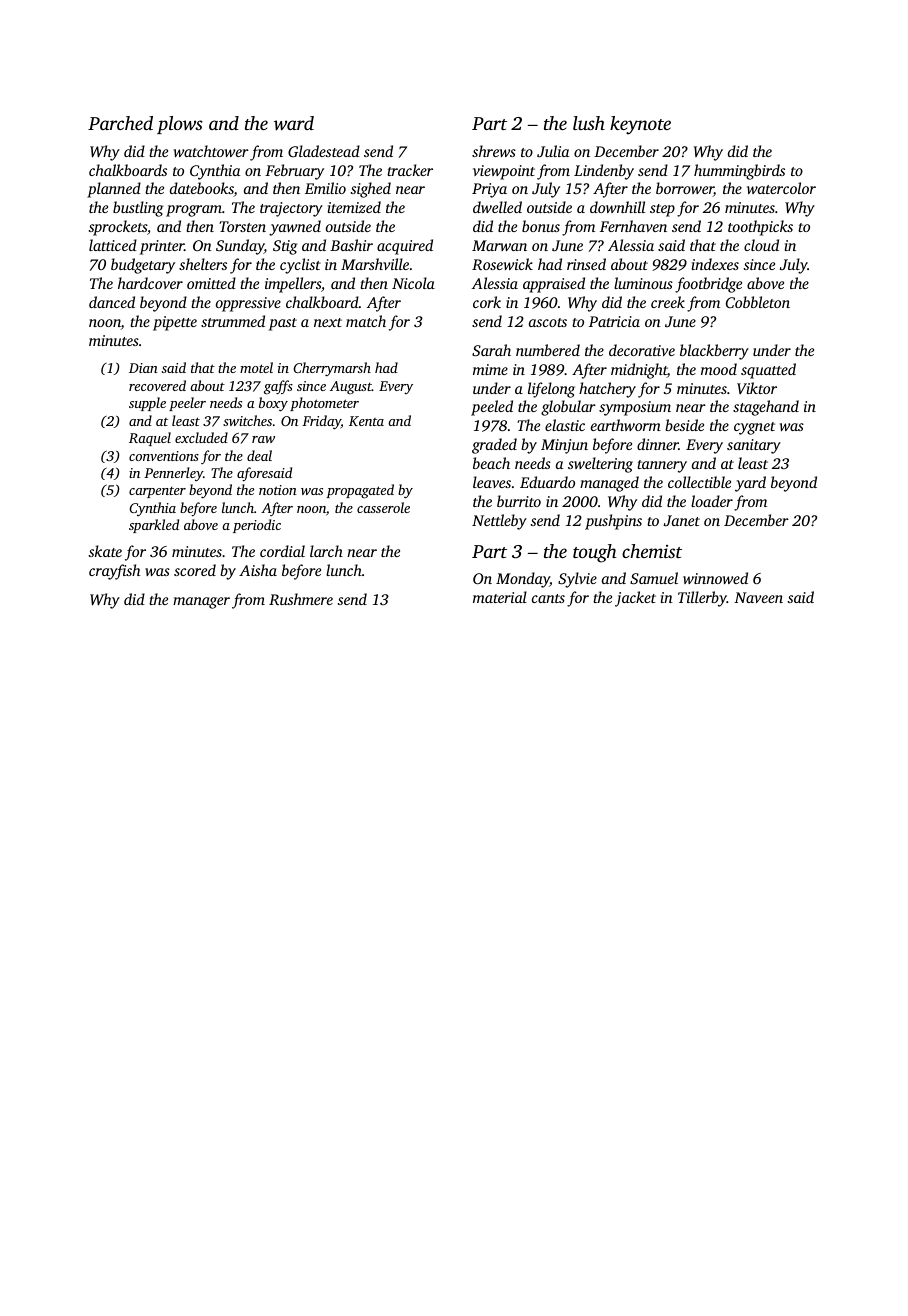 Image resolution: width=908 pixels, height=1316 pixels. What do you see at coordinates (523, 580) in the screenshot?
I see `Monday` at bounding box center [523, 580].
